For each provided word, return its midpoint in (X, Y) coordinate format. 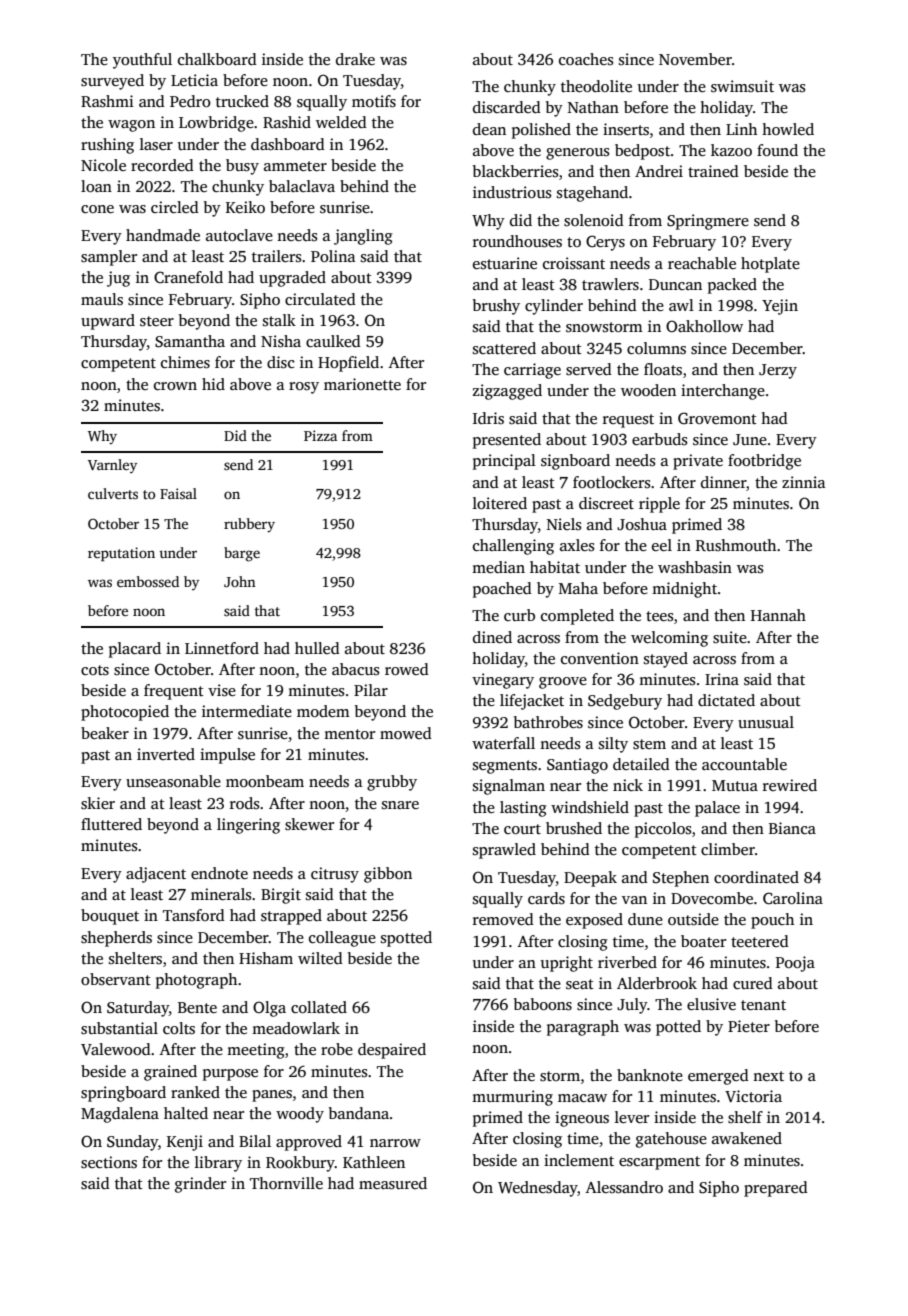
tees (660, 616)
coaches (586, 59)
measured (393, 1183)
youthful (142, 61)
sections (109, 1162)
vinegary (503, 681)
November (695, 59)
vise (222, 690)
